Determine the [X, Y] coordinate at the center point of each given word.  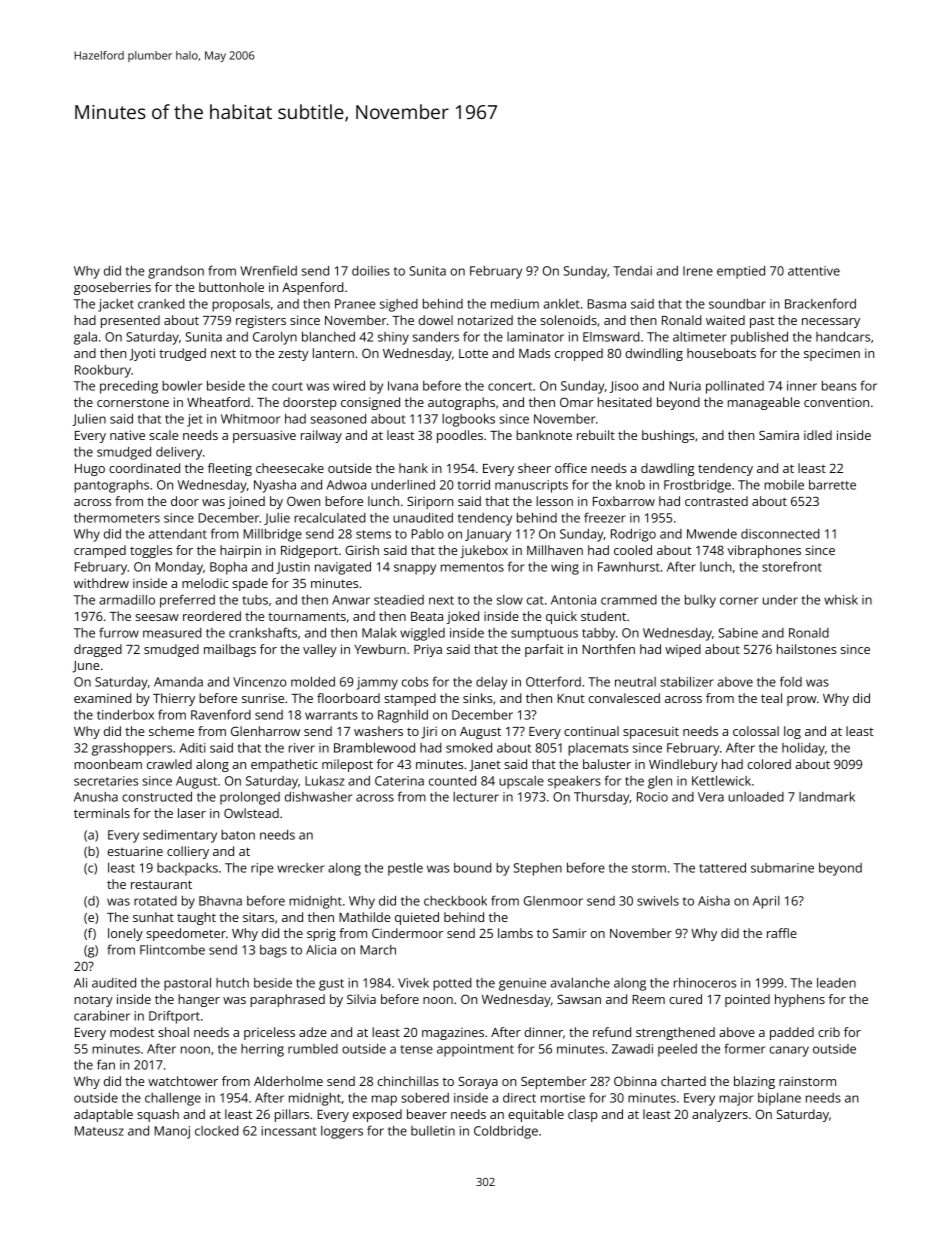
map [384, 1100]
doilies [371, 271]
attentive [814, 271]
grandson [176, 272]
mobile [784, 485]
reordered [212, 616]
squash [158, 1115]
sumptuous [544, 635]
